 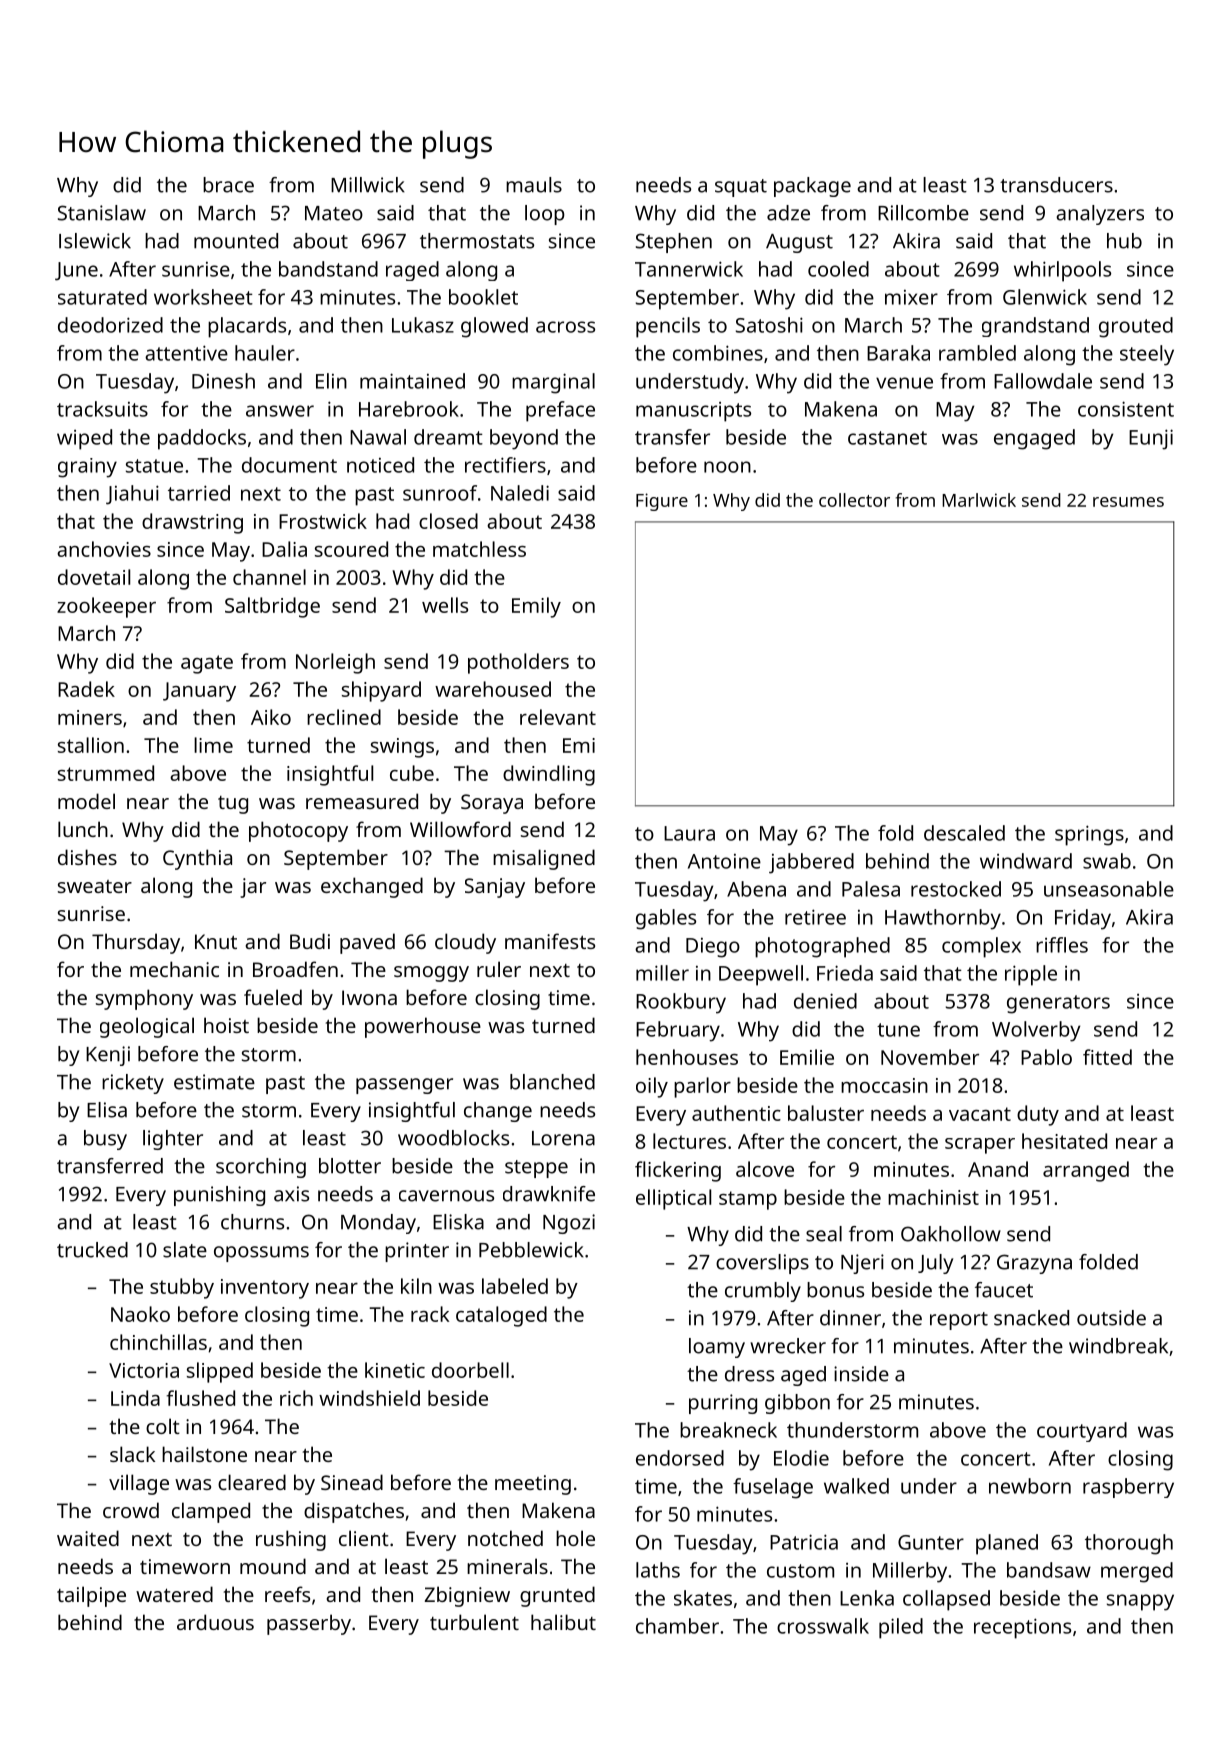 What do you see at coordinates (269, 577) in the screenshot?
I see `channel` at bounding box center [269, 577].
